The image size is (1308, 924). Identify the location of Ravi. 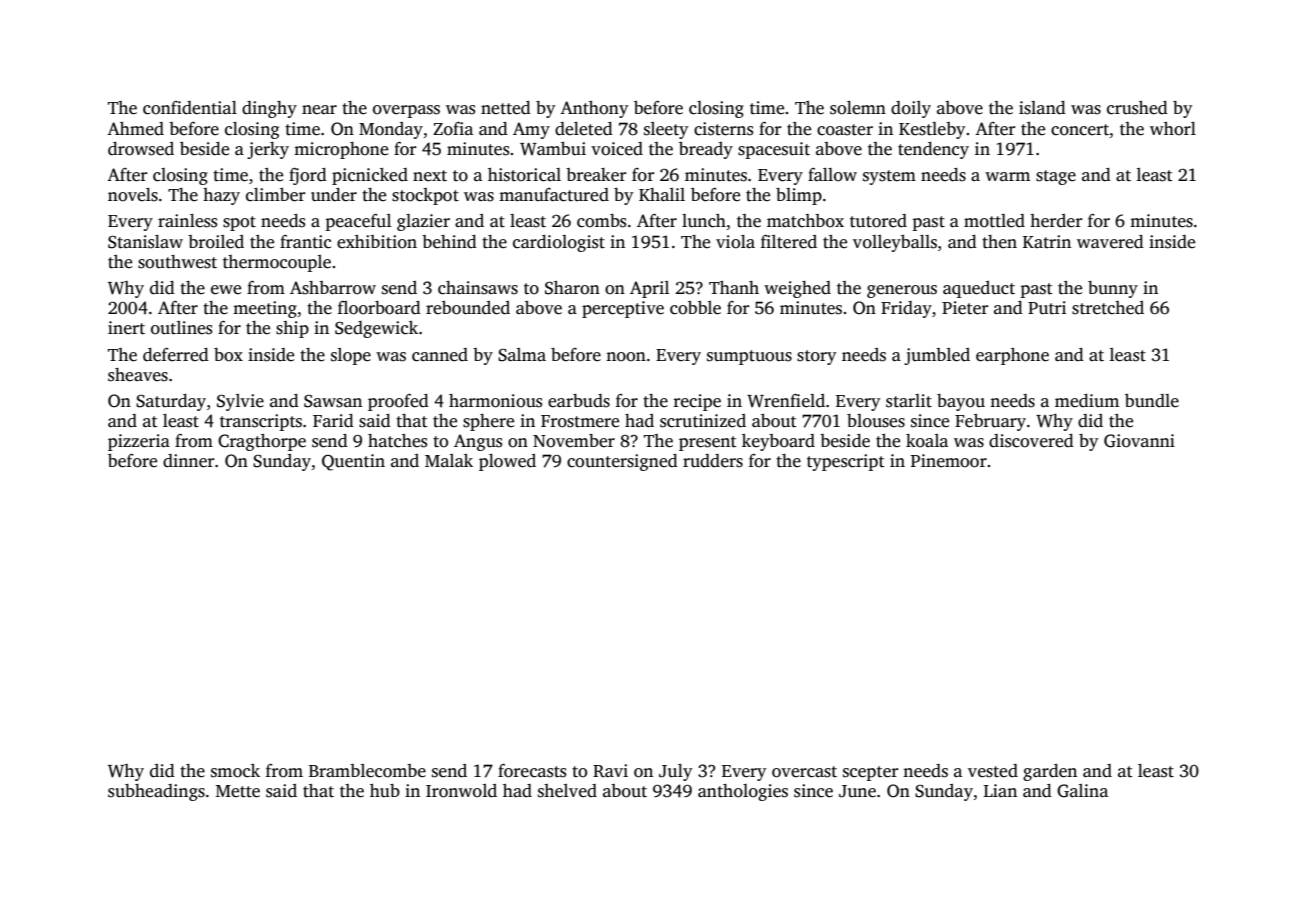
(610, 771).
